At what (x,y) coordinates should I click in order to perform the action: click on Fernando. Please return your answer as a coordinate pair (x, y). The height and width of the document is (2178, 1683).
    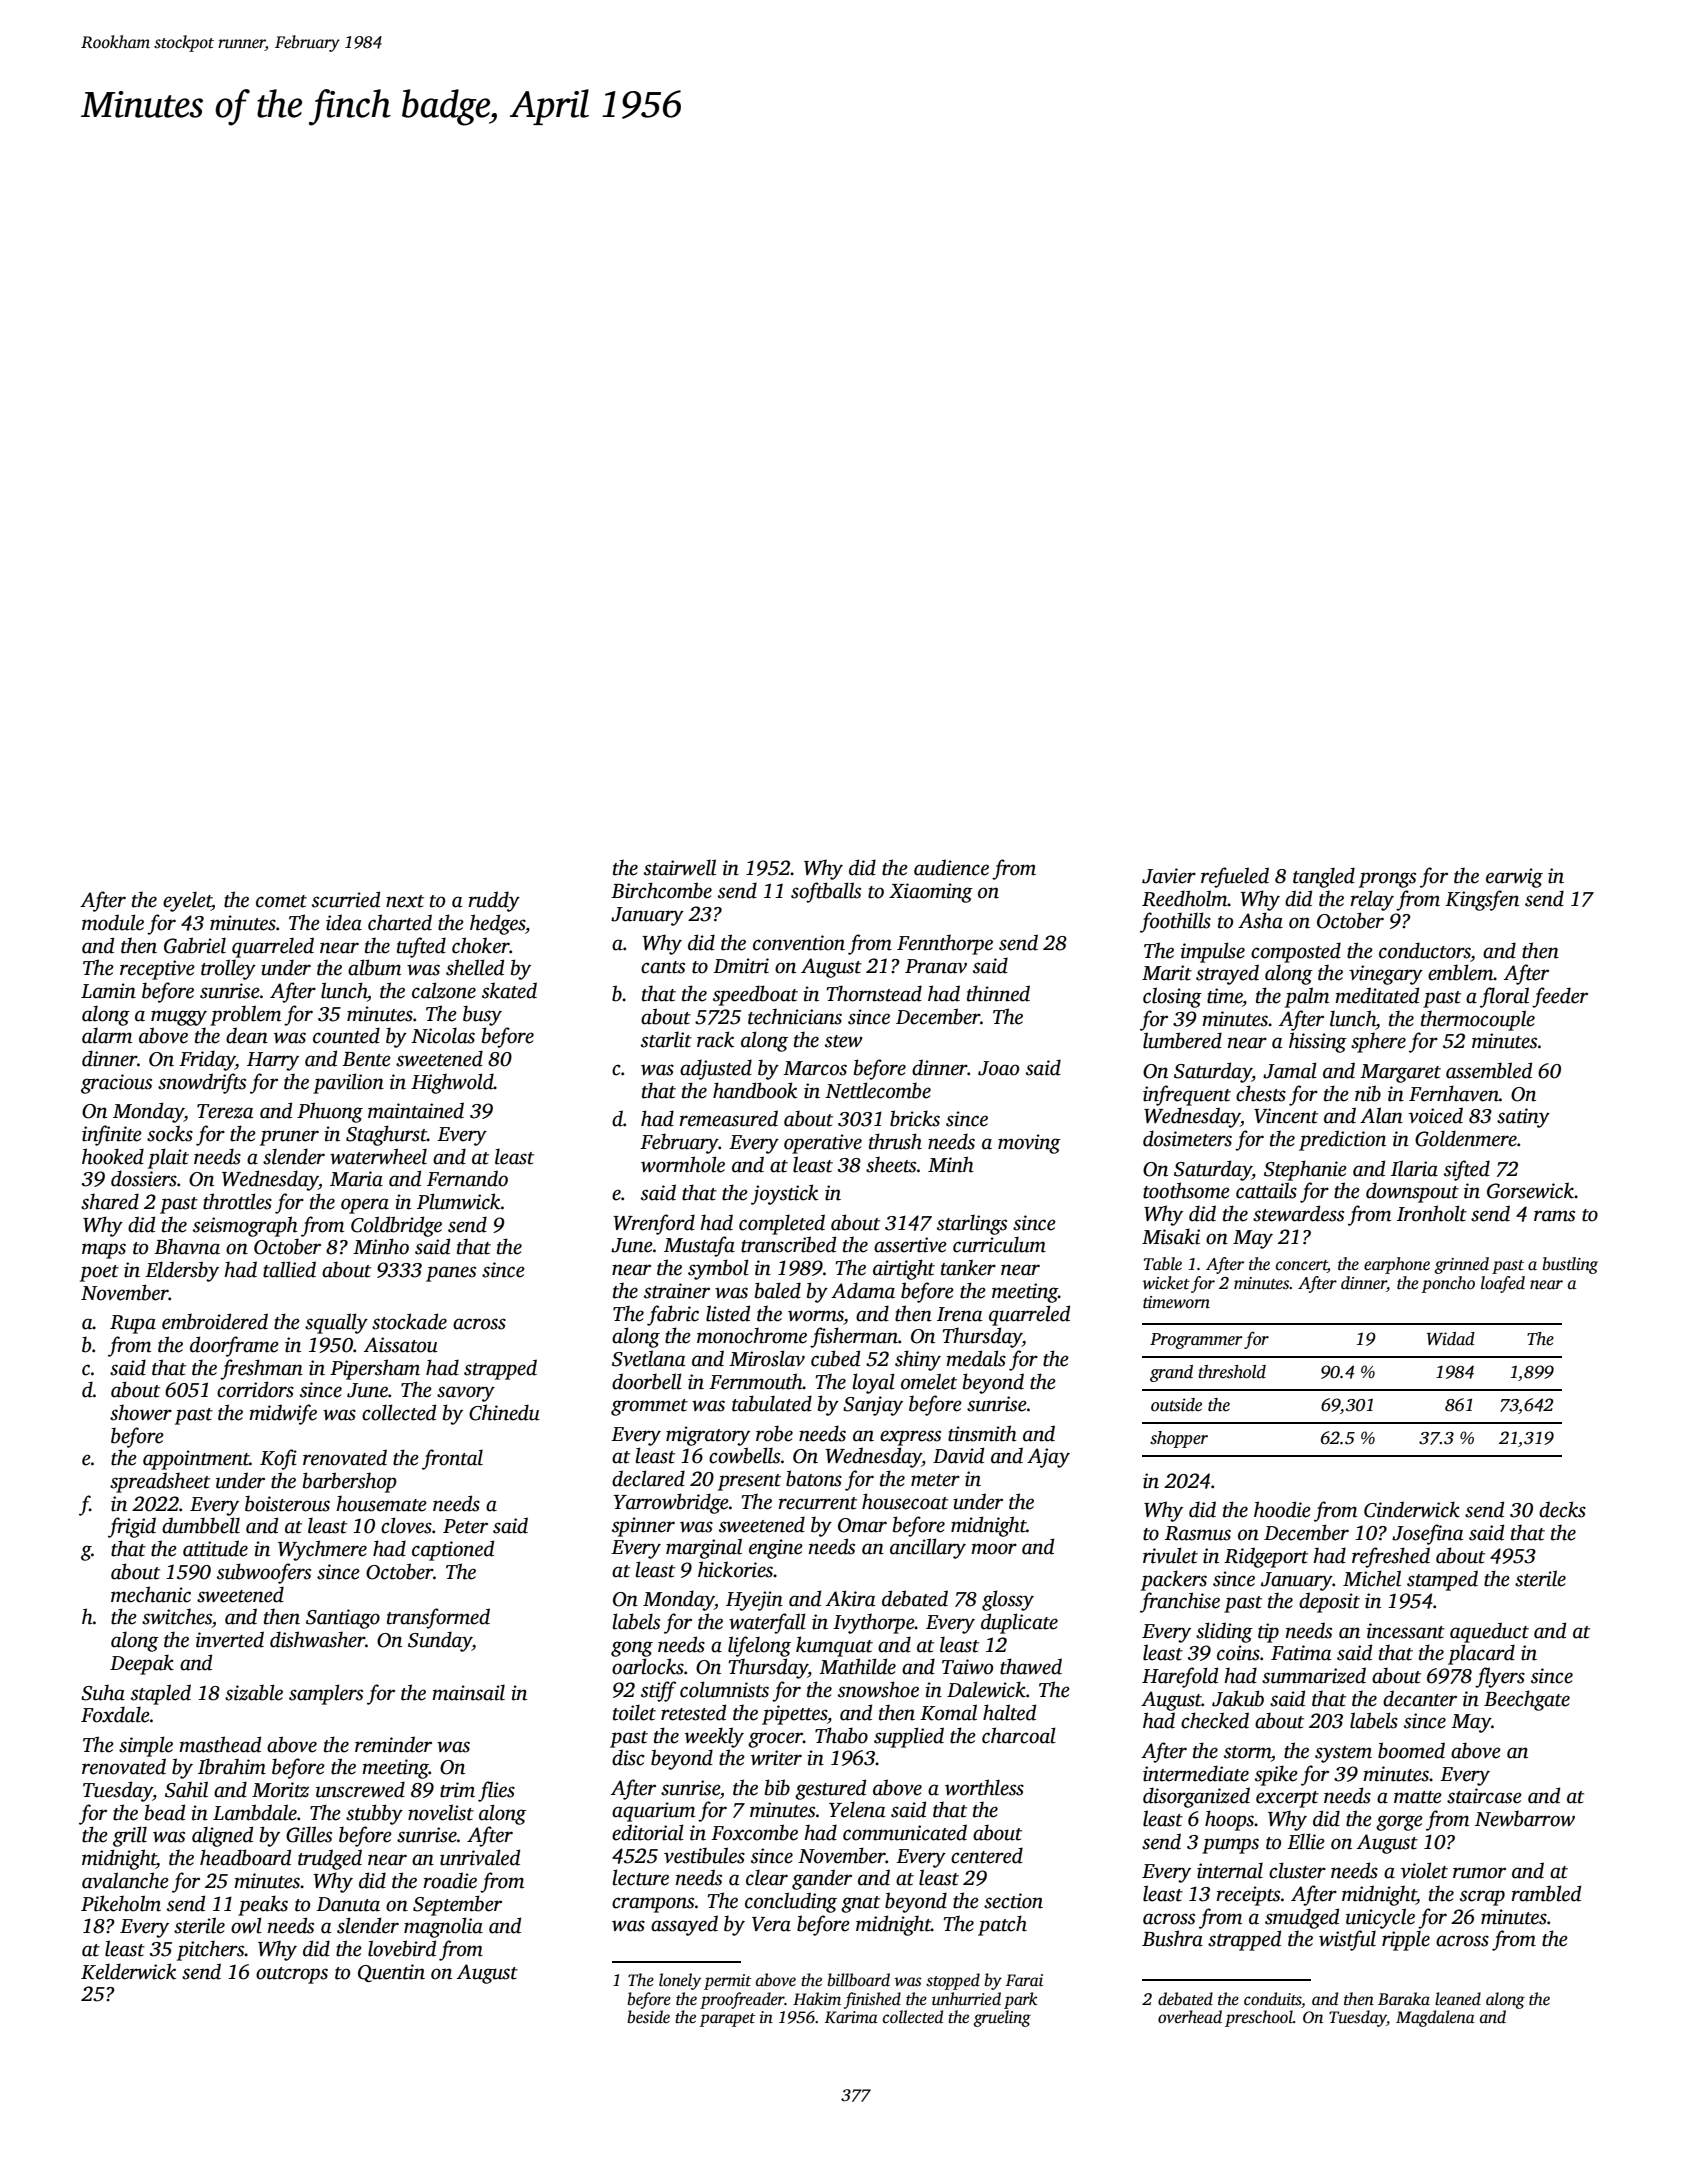
    Looking at the image, I should click on (467, 1178).
